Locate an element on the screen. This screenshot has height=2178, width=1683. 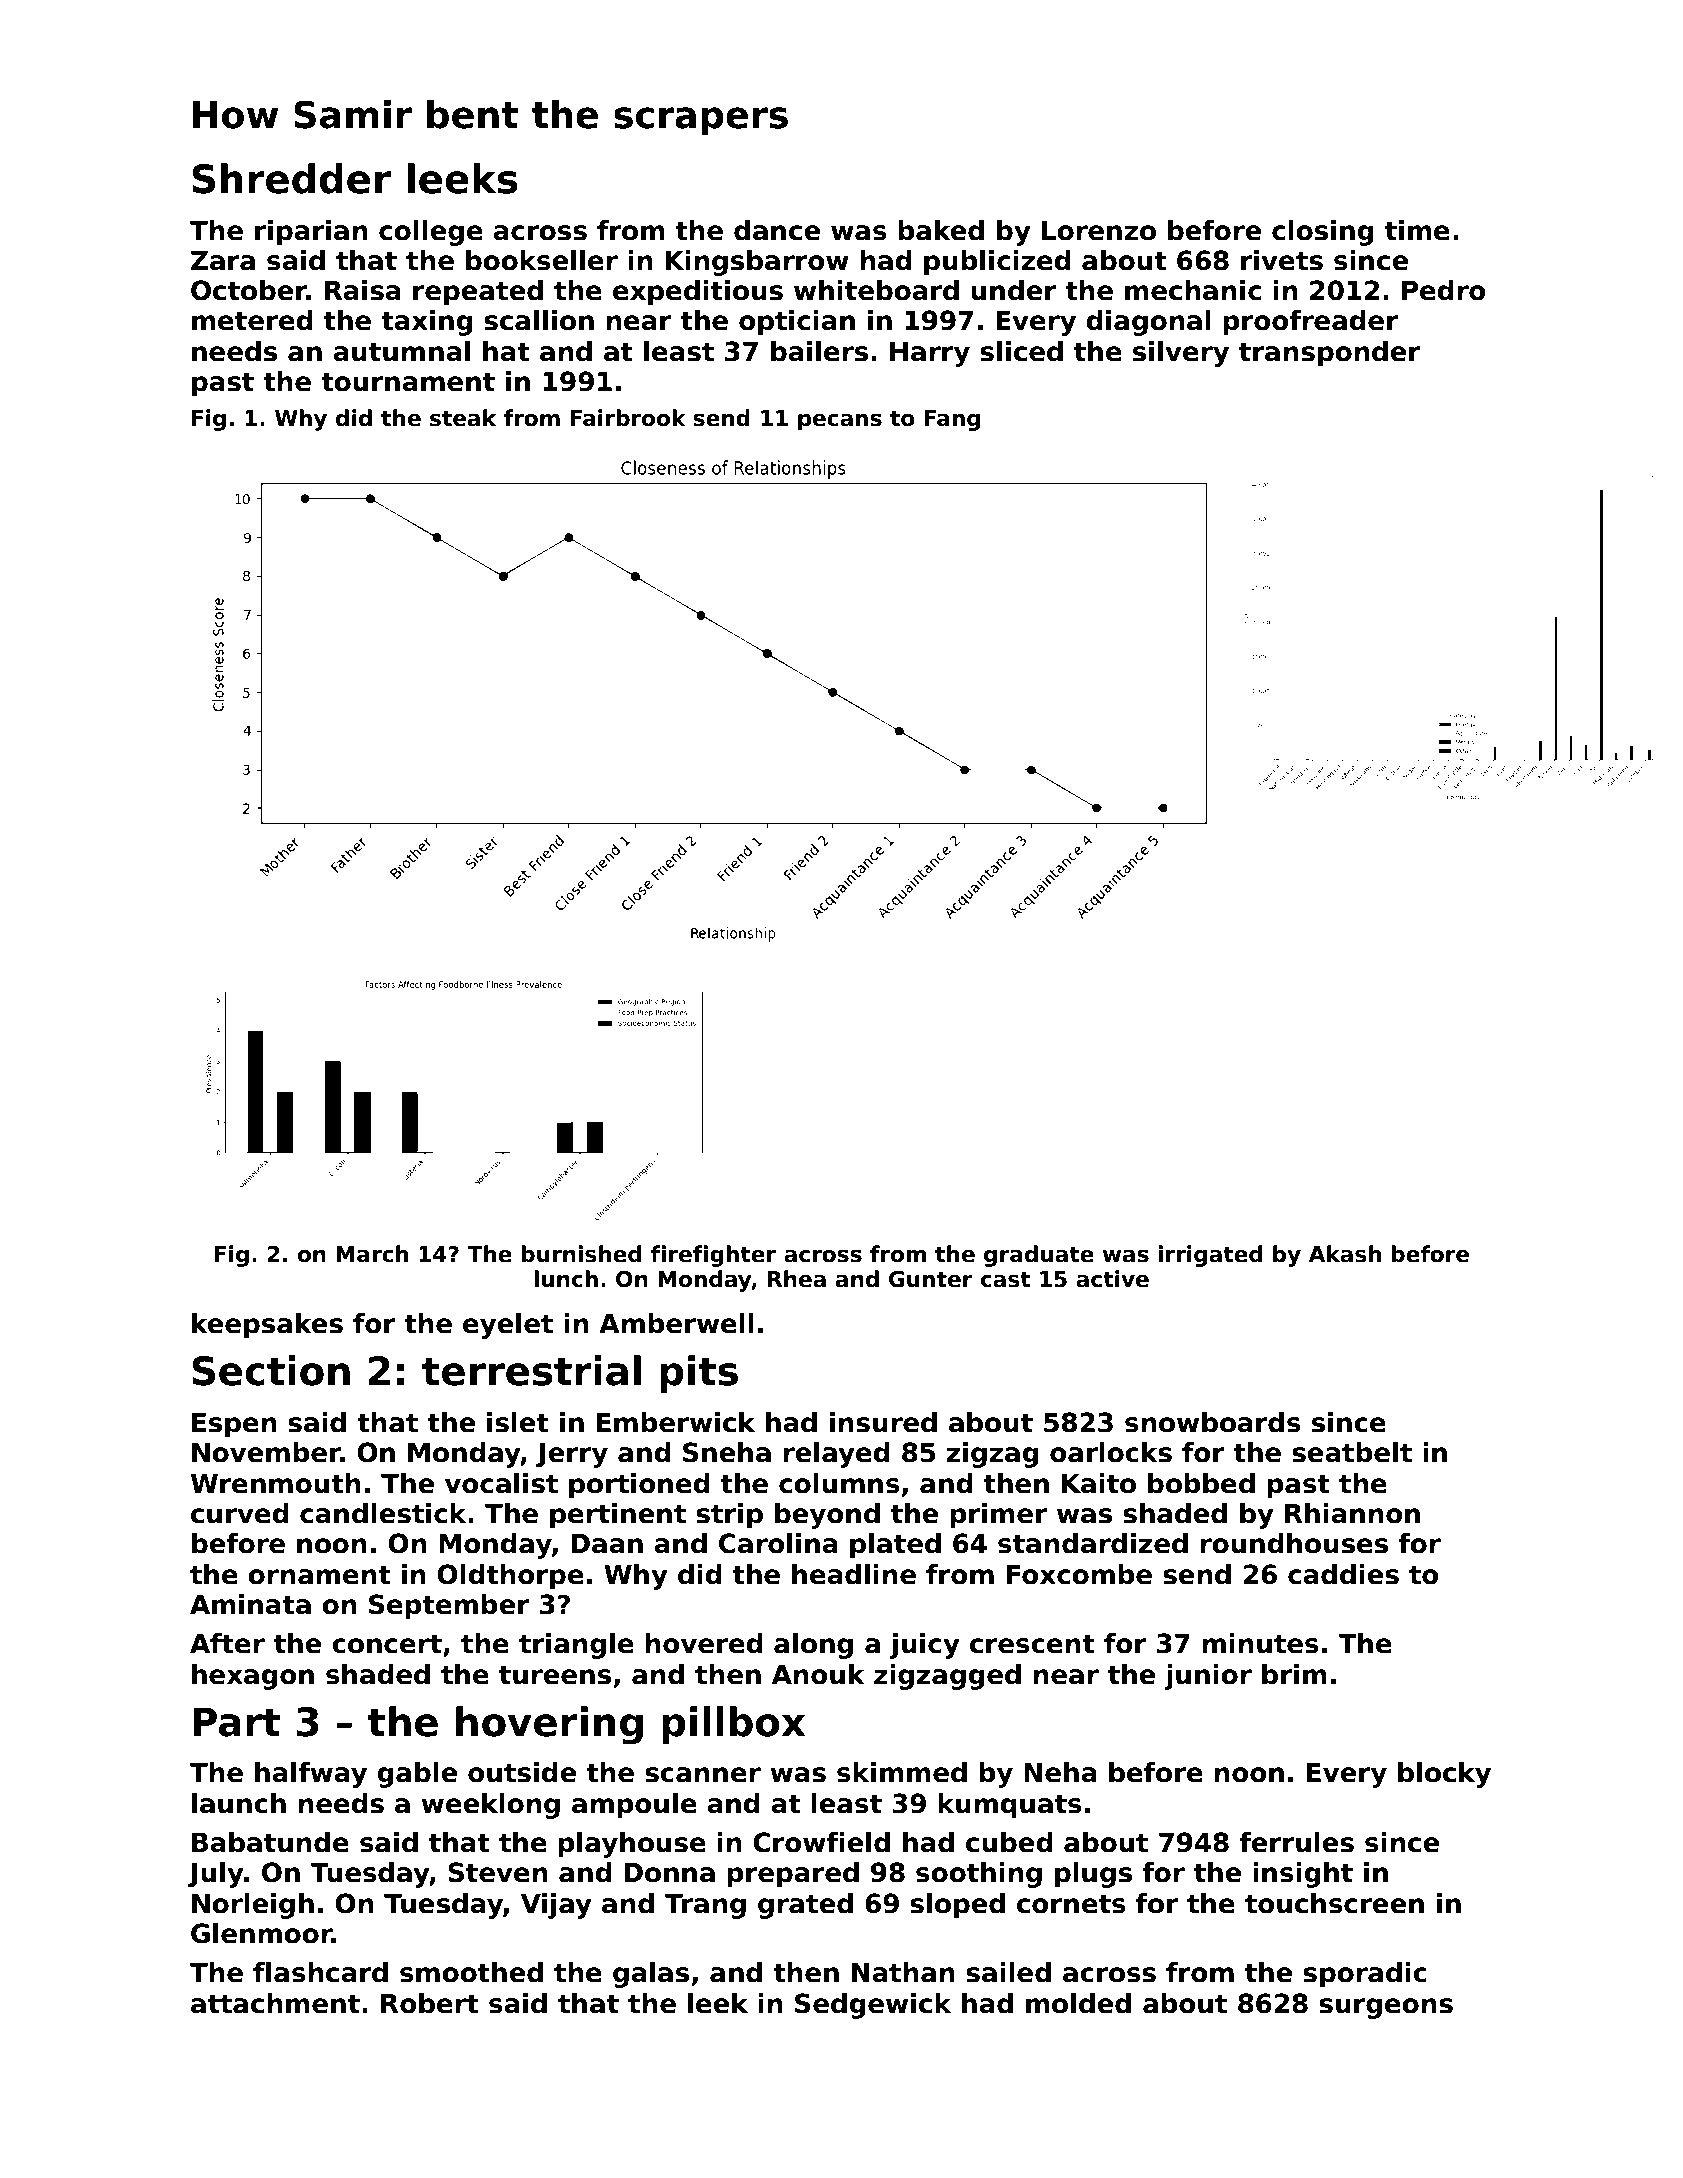
autumnal is located at coordinates (401, 351).
